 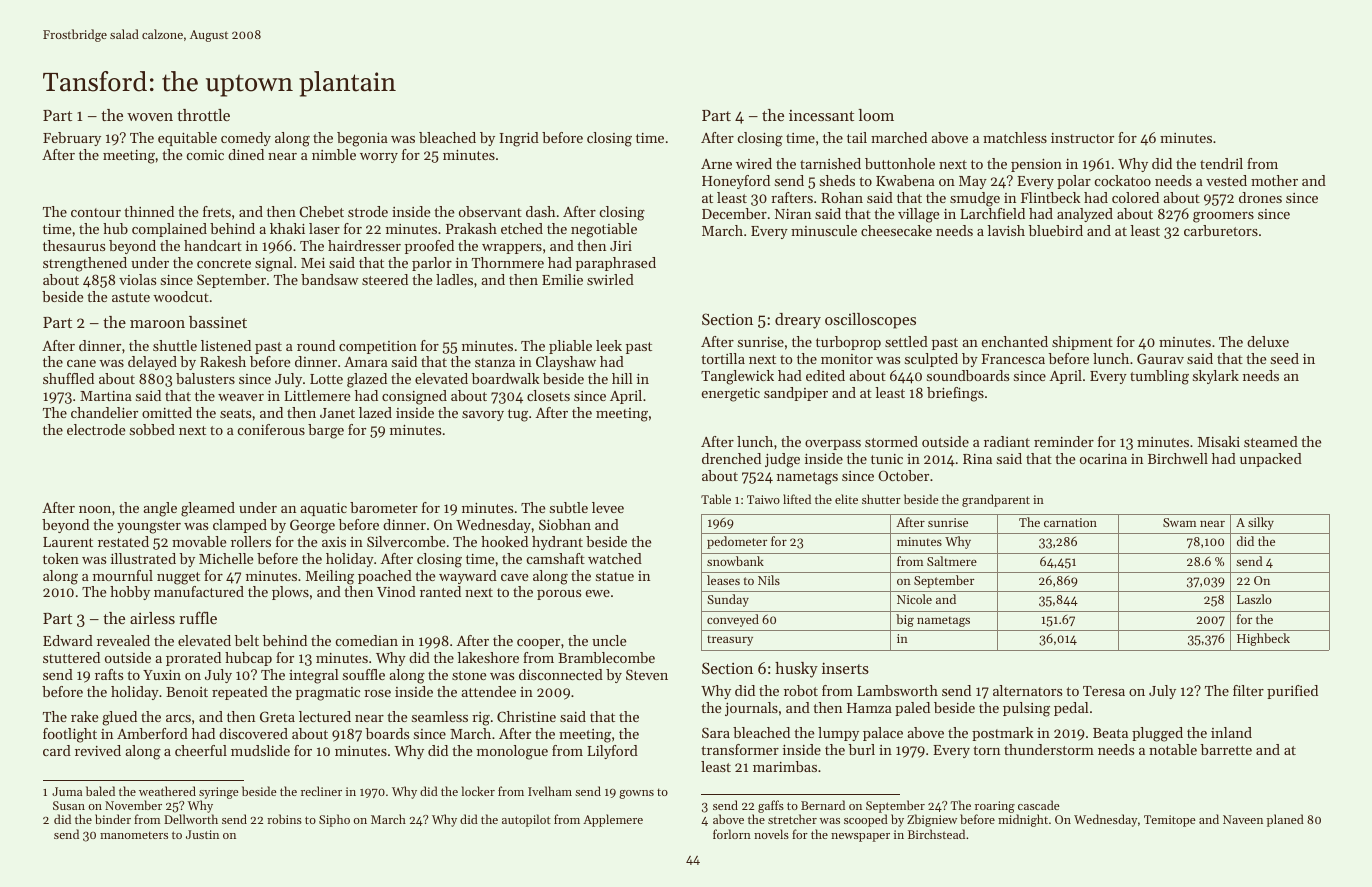 I want to click on Honeyford, so click(x=736, y=182).
